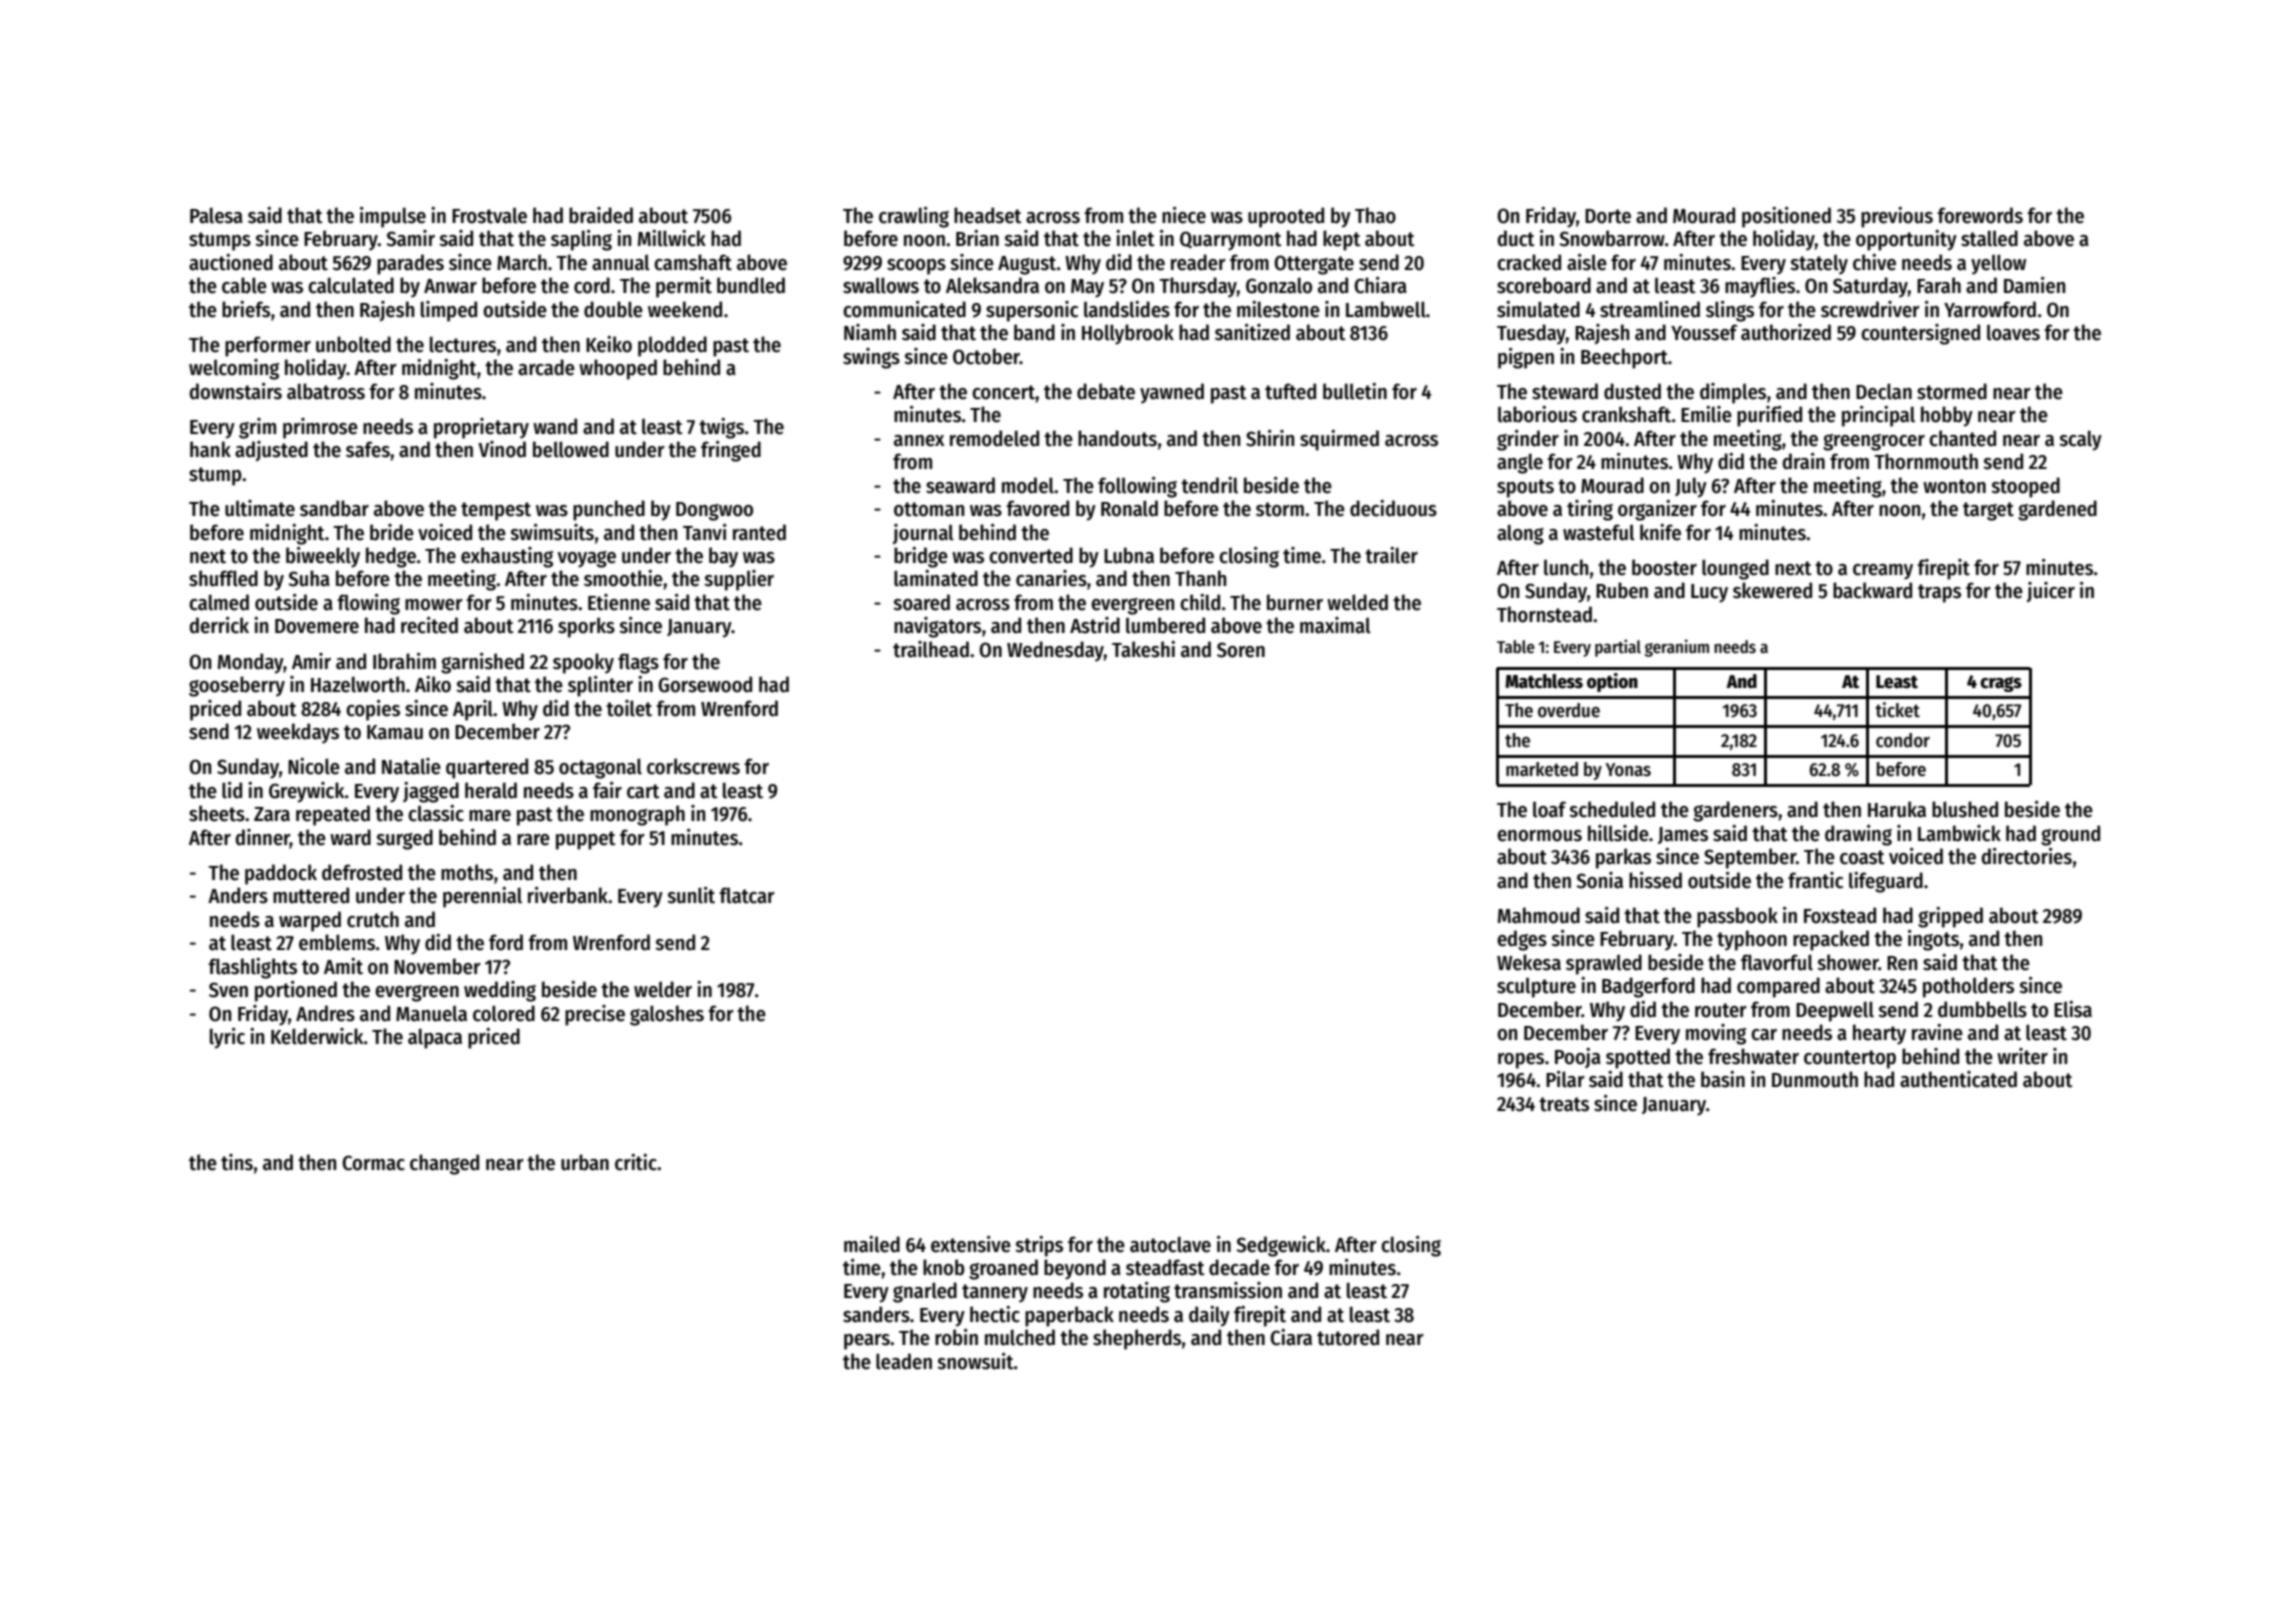 Image resolution: width=2292 pixels, height=1620 pixels. I want to click on Dorte, so click(1608, 216).
